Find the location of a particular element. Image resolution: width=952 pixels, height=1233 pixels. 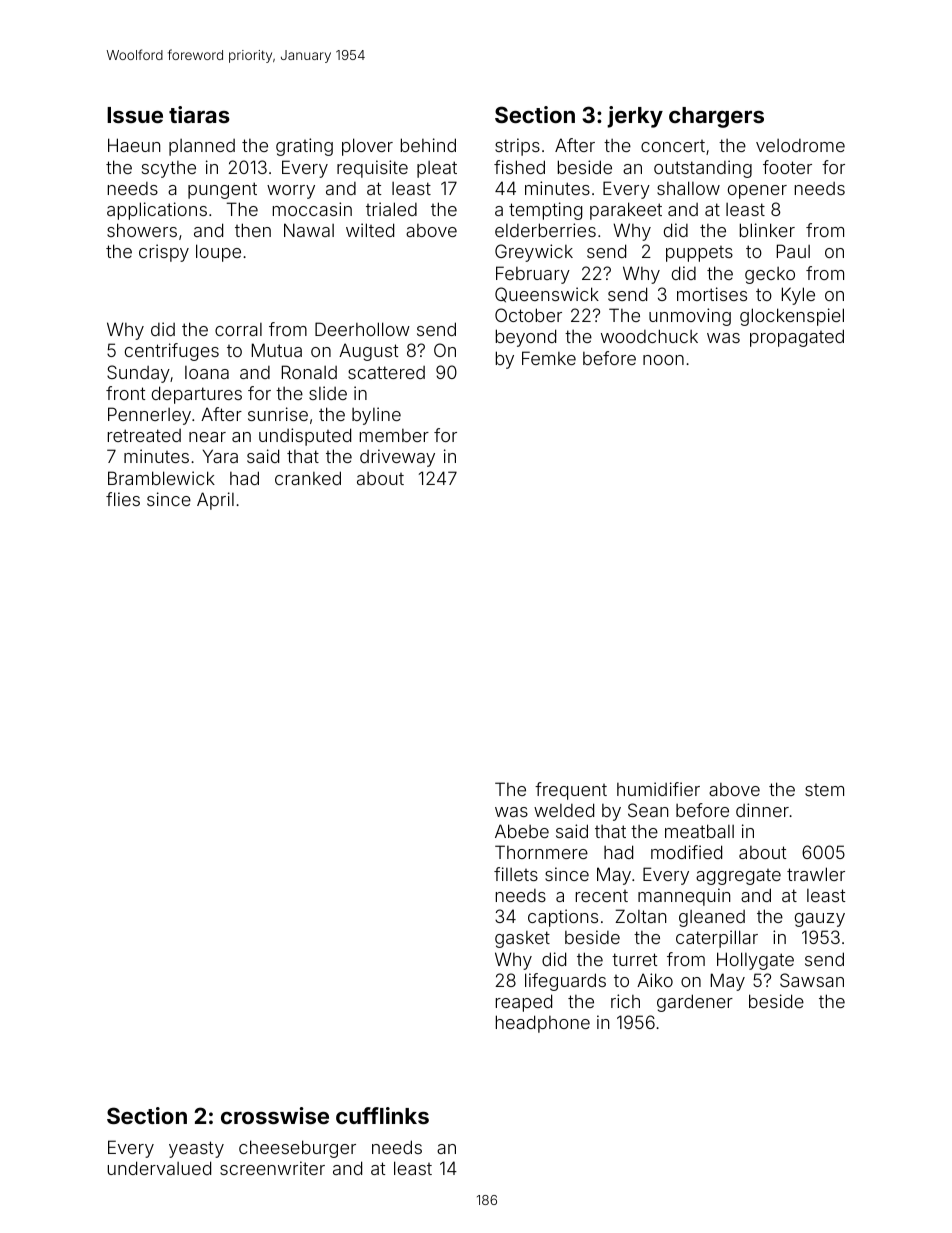

crosswise is located at coordinates (275, 1115).
